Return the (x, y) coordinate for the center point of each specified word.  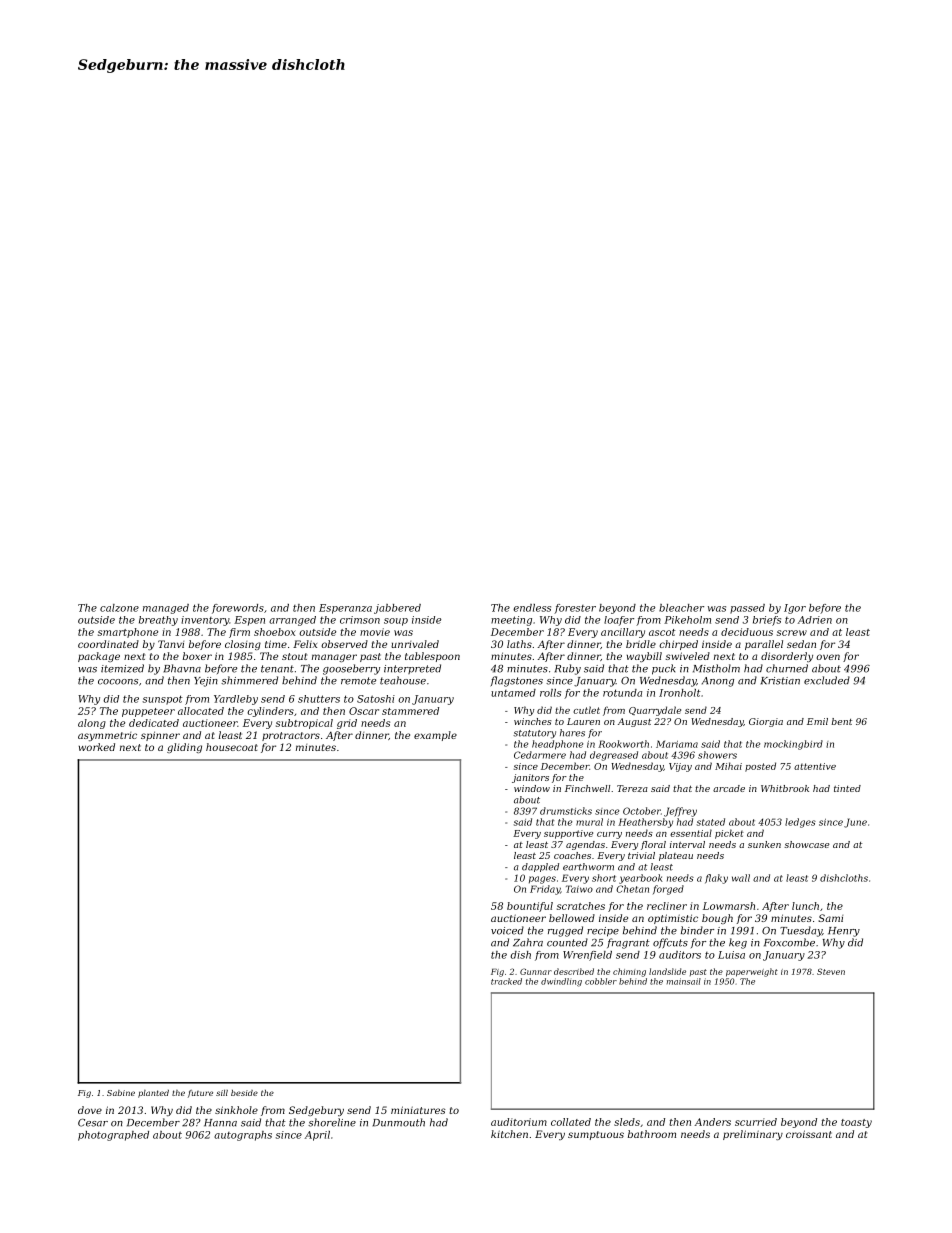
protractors (291, 736)
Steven (831, 971)
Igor (795, 609)
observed (344, 644)
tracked (506, 981)
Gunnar (536, 971)
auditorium (519, 1122)
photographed (113, 1136)
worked (97, 747)
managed (166, 609)
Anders (712, 1122)
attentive (815, 766)
